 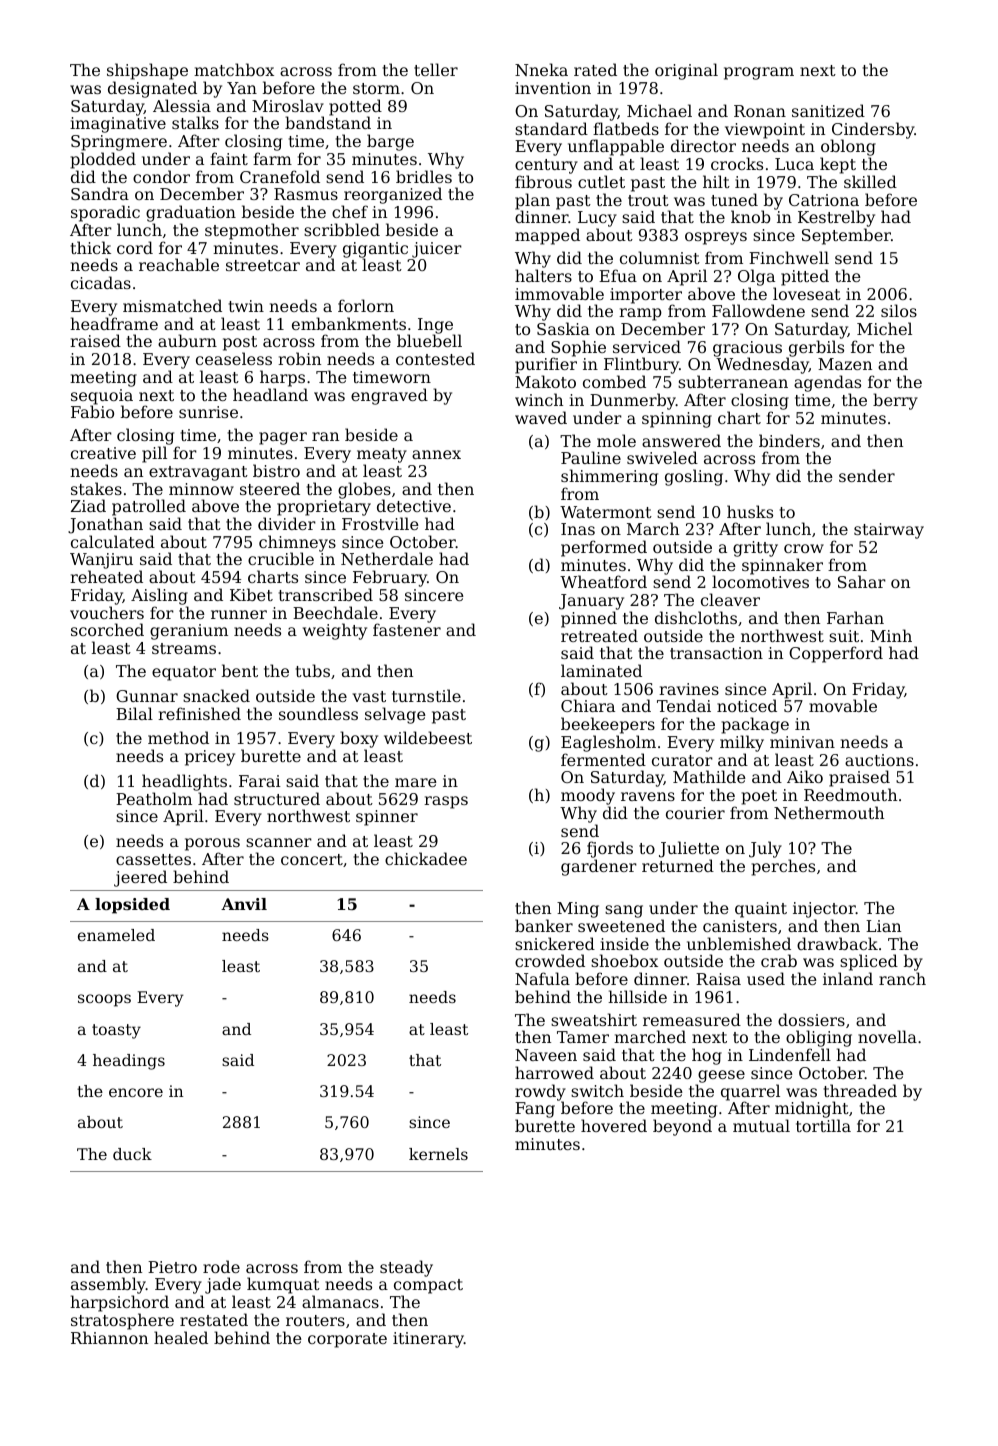 I want to click on husks, so click(x=750, y=511).
